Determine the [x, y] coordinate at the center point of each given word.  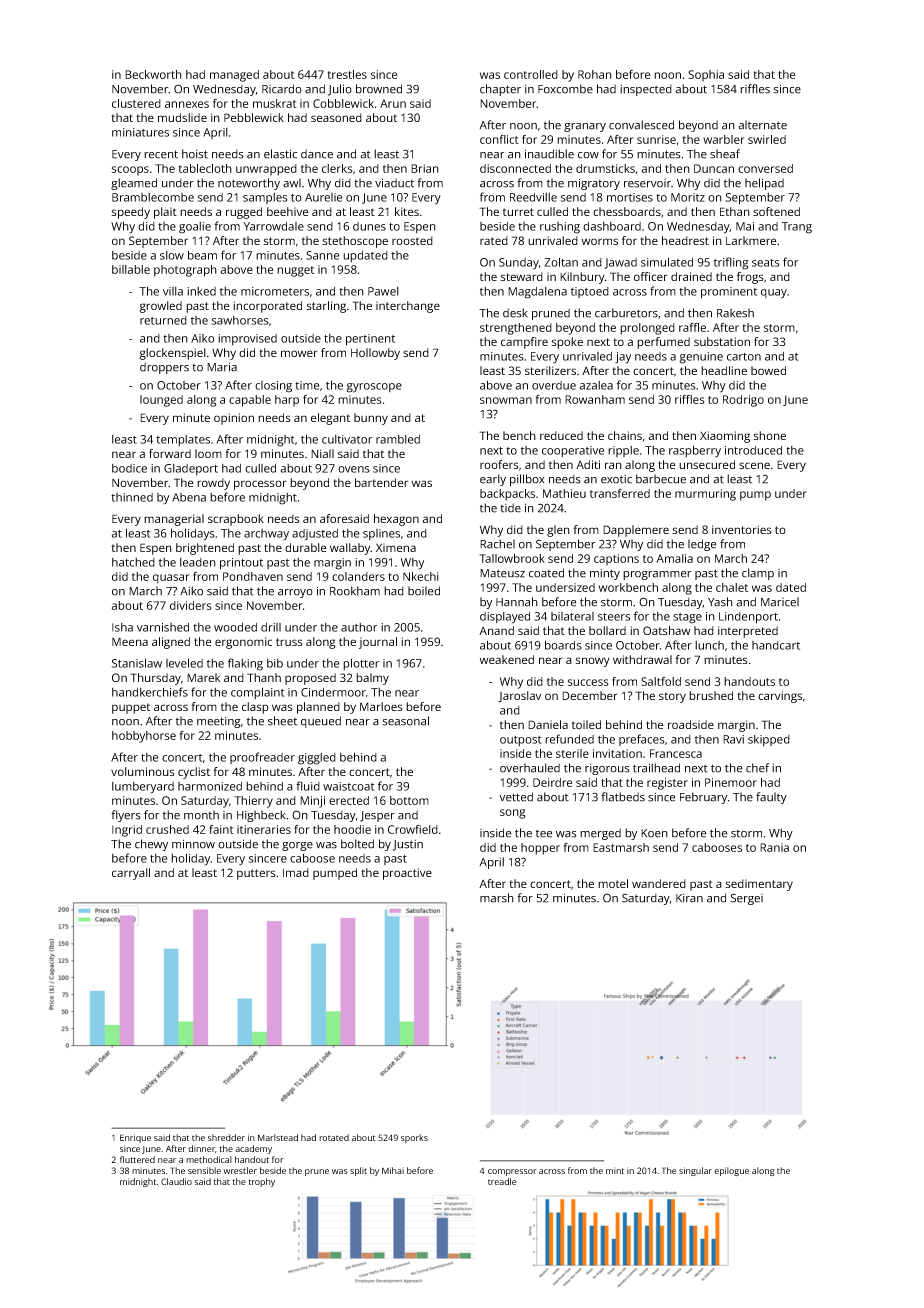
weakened [507, 659]
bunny [371, 419]
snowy [593, 662]
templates [183, 440]
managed [234, 76]
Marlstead [278, 1137]
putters [256, 874]
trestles [347, 74]
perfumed [663, 343]
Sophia [706, 76]
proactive [407, 874]
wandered [659, 883]
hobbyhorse [144, 737]
